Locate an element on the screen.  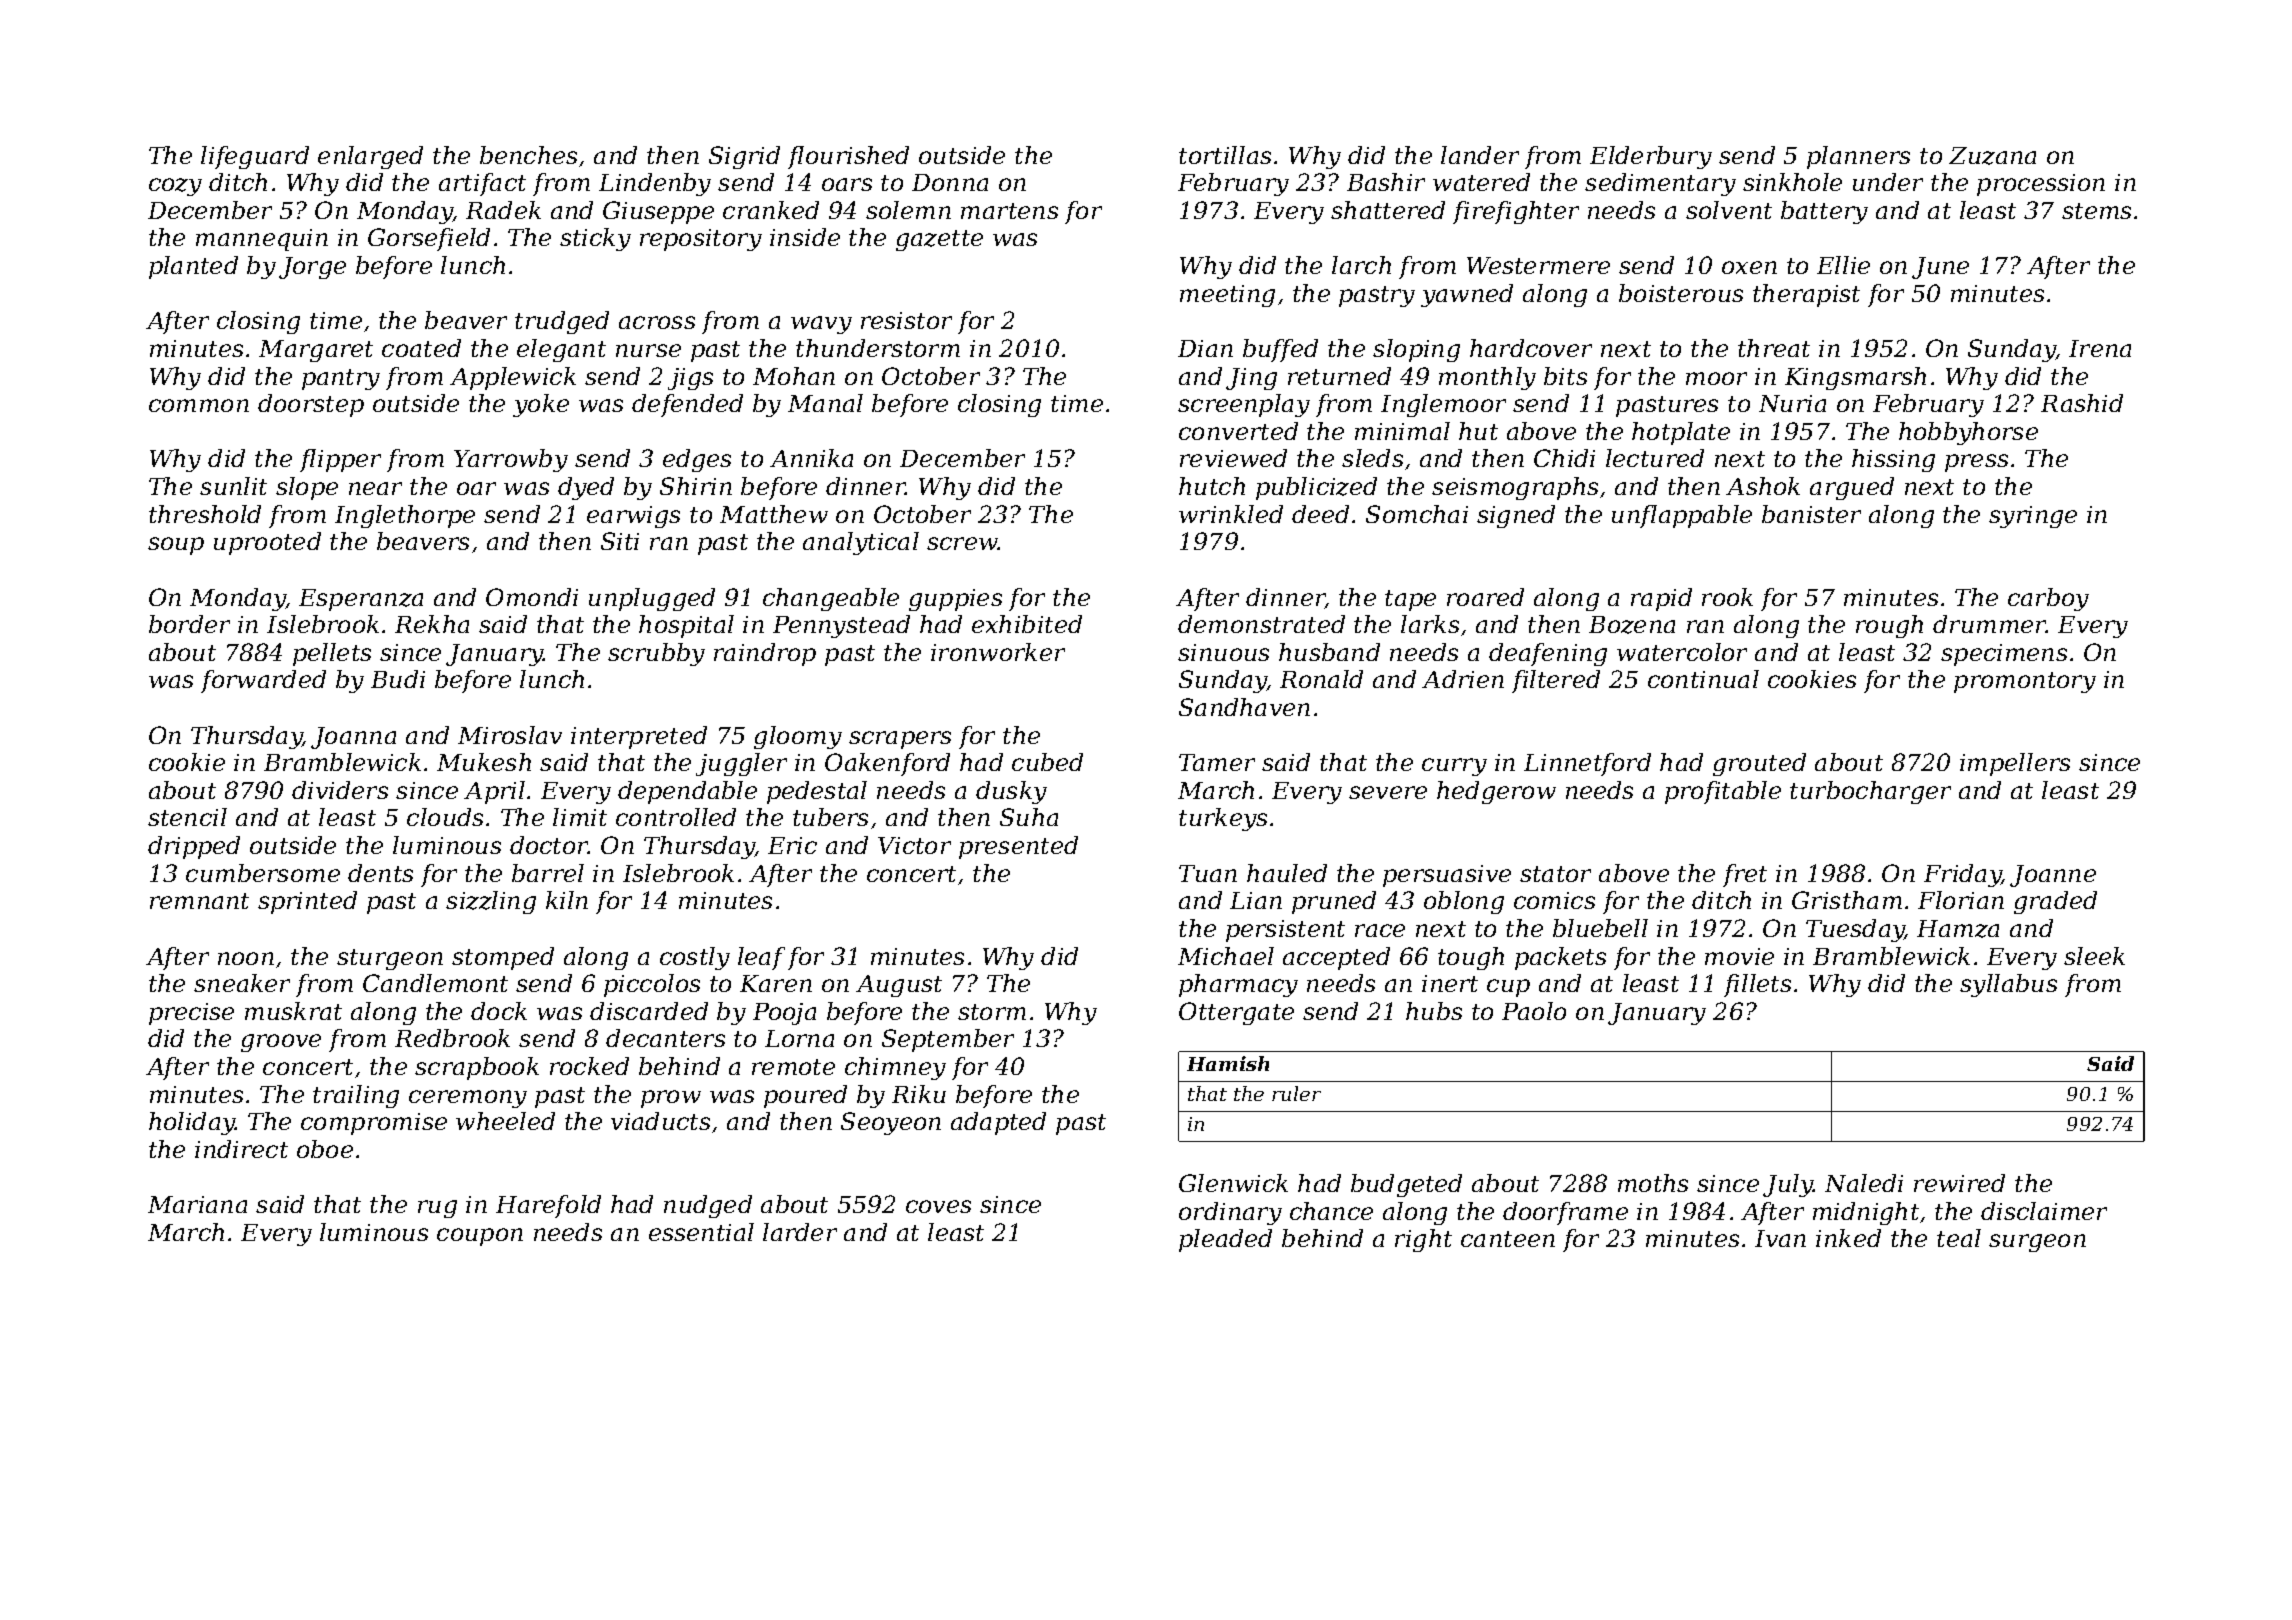
cubed is located at coordinates (1047, 762).
